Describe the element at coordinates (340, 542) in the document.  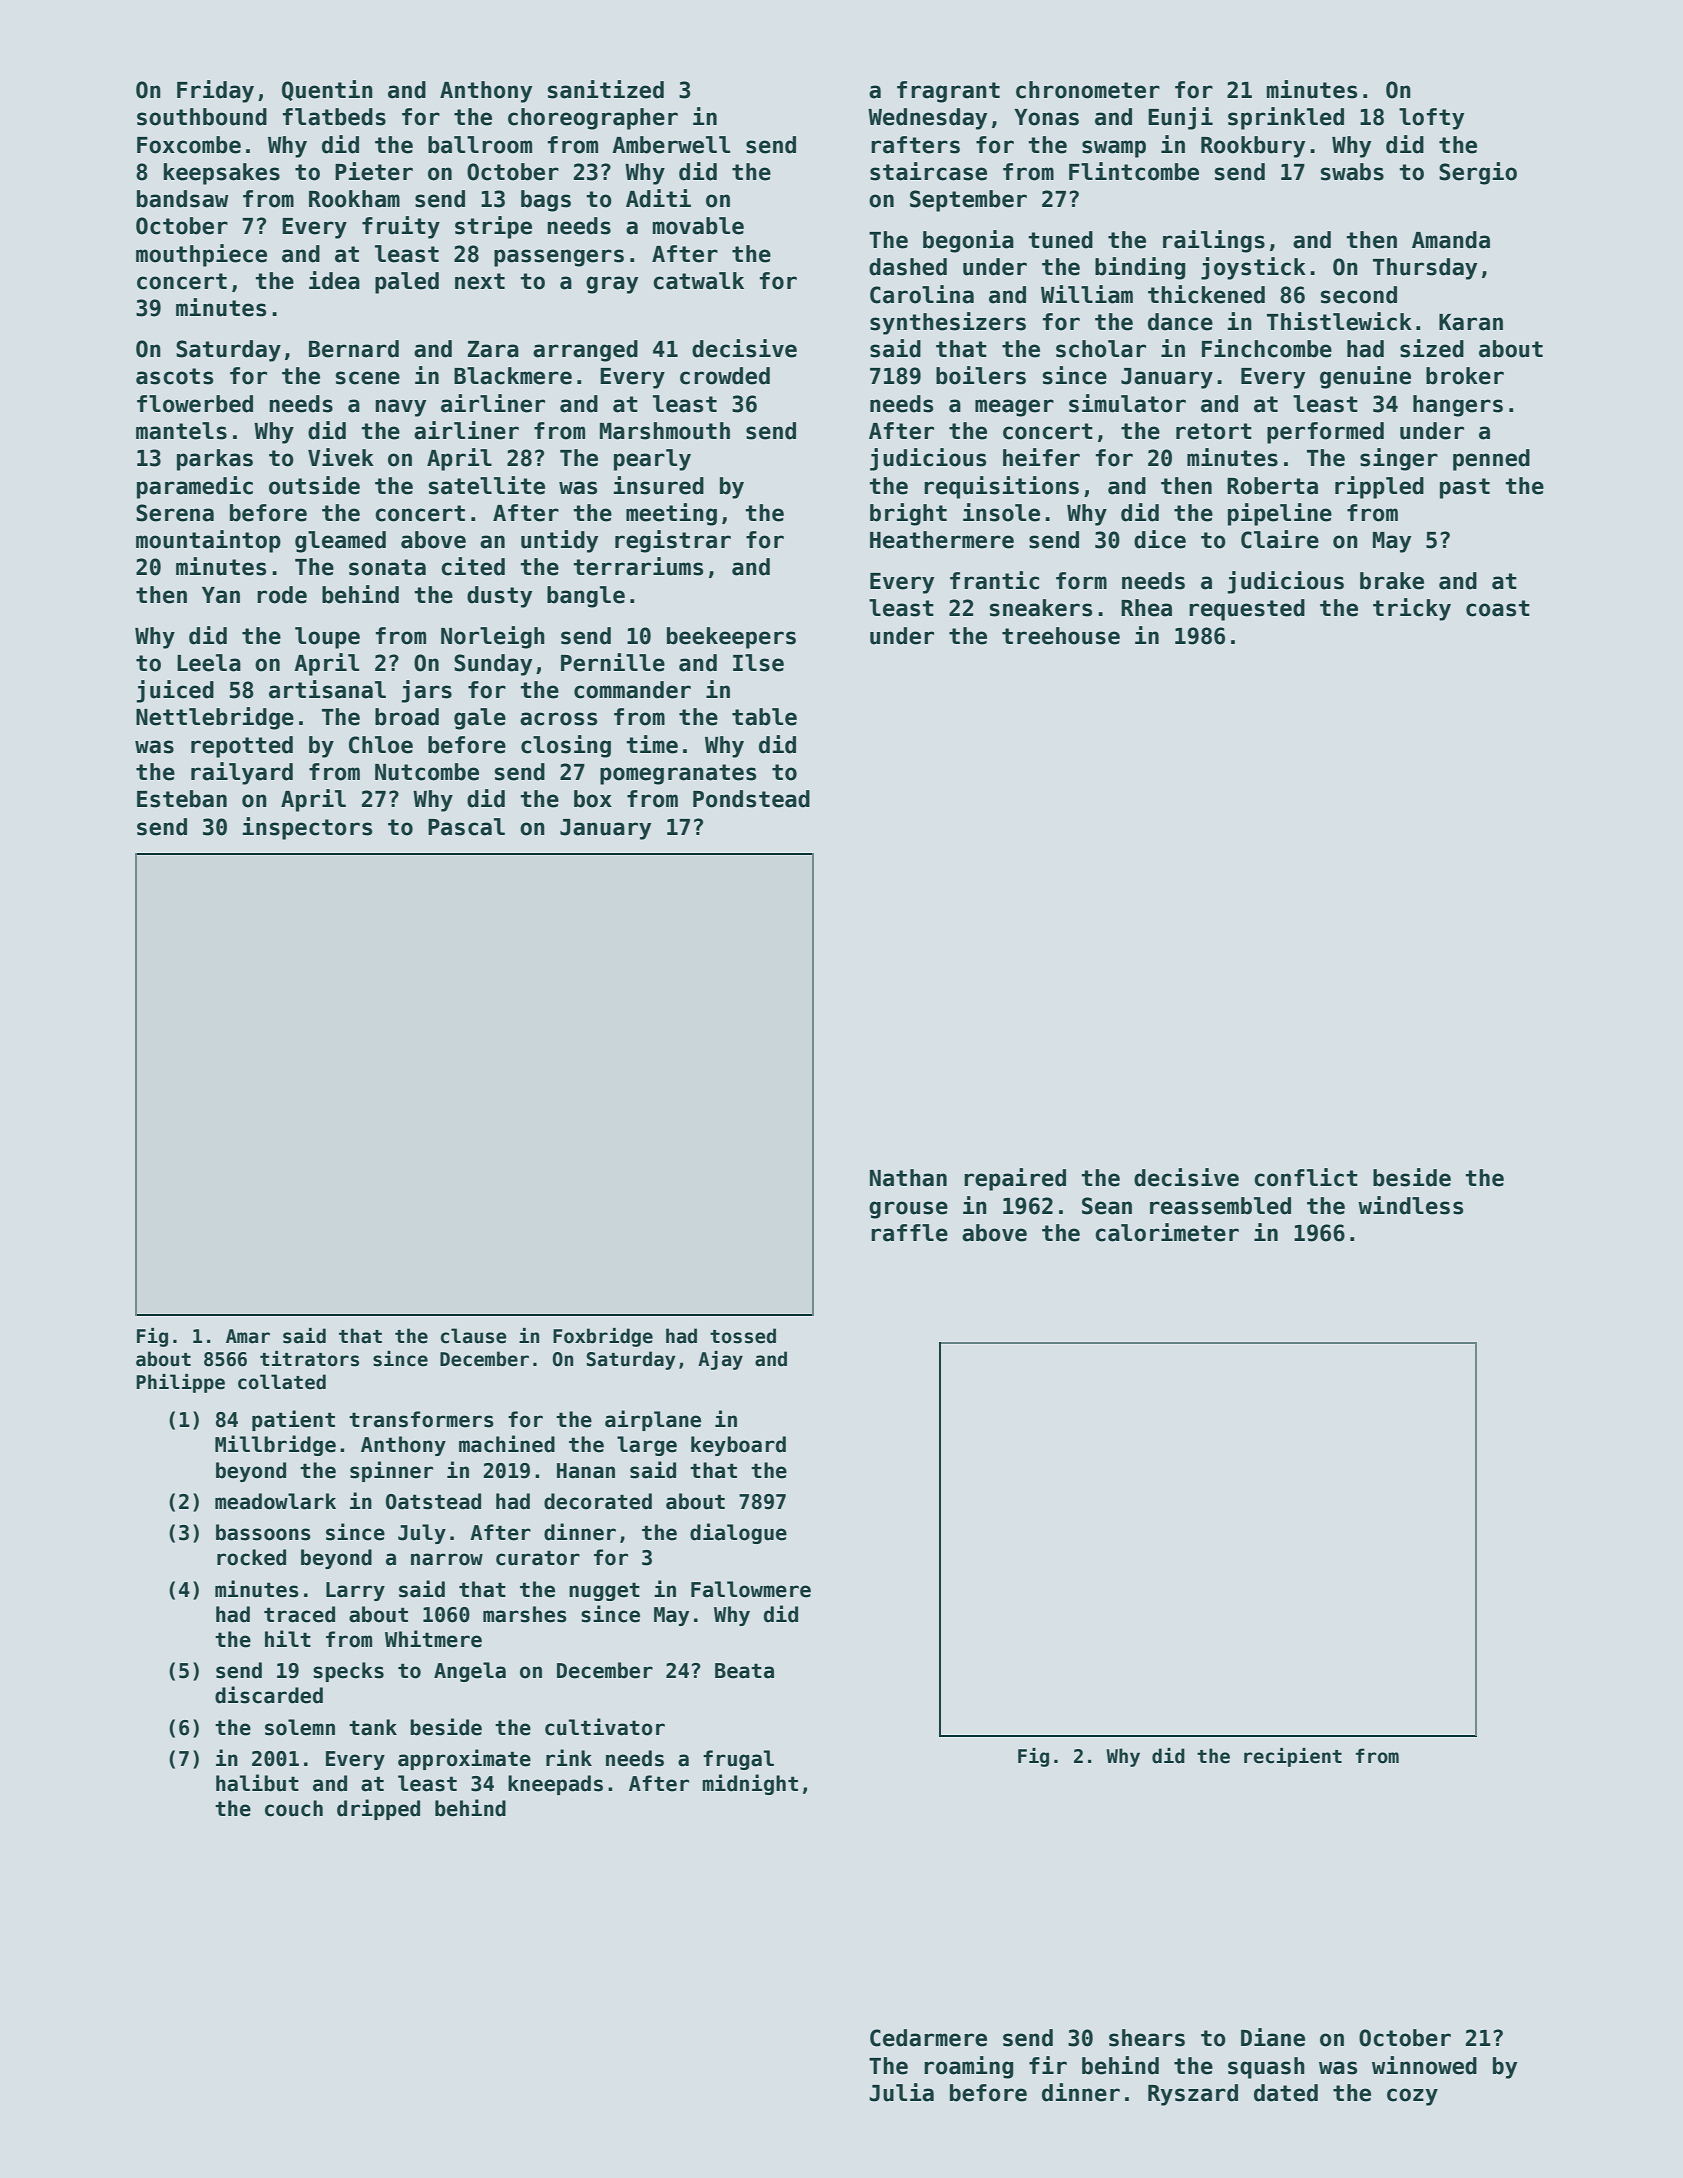
I see `gleamed` at that location.
